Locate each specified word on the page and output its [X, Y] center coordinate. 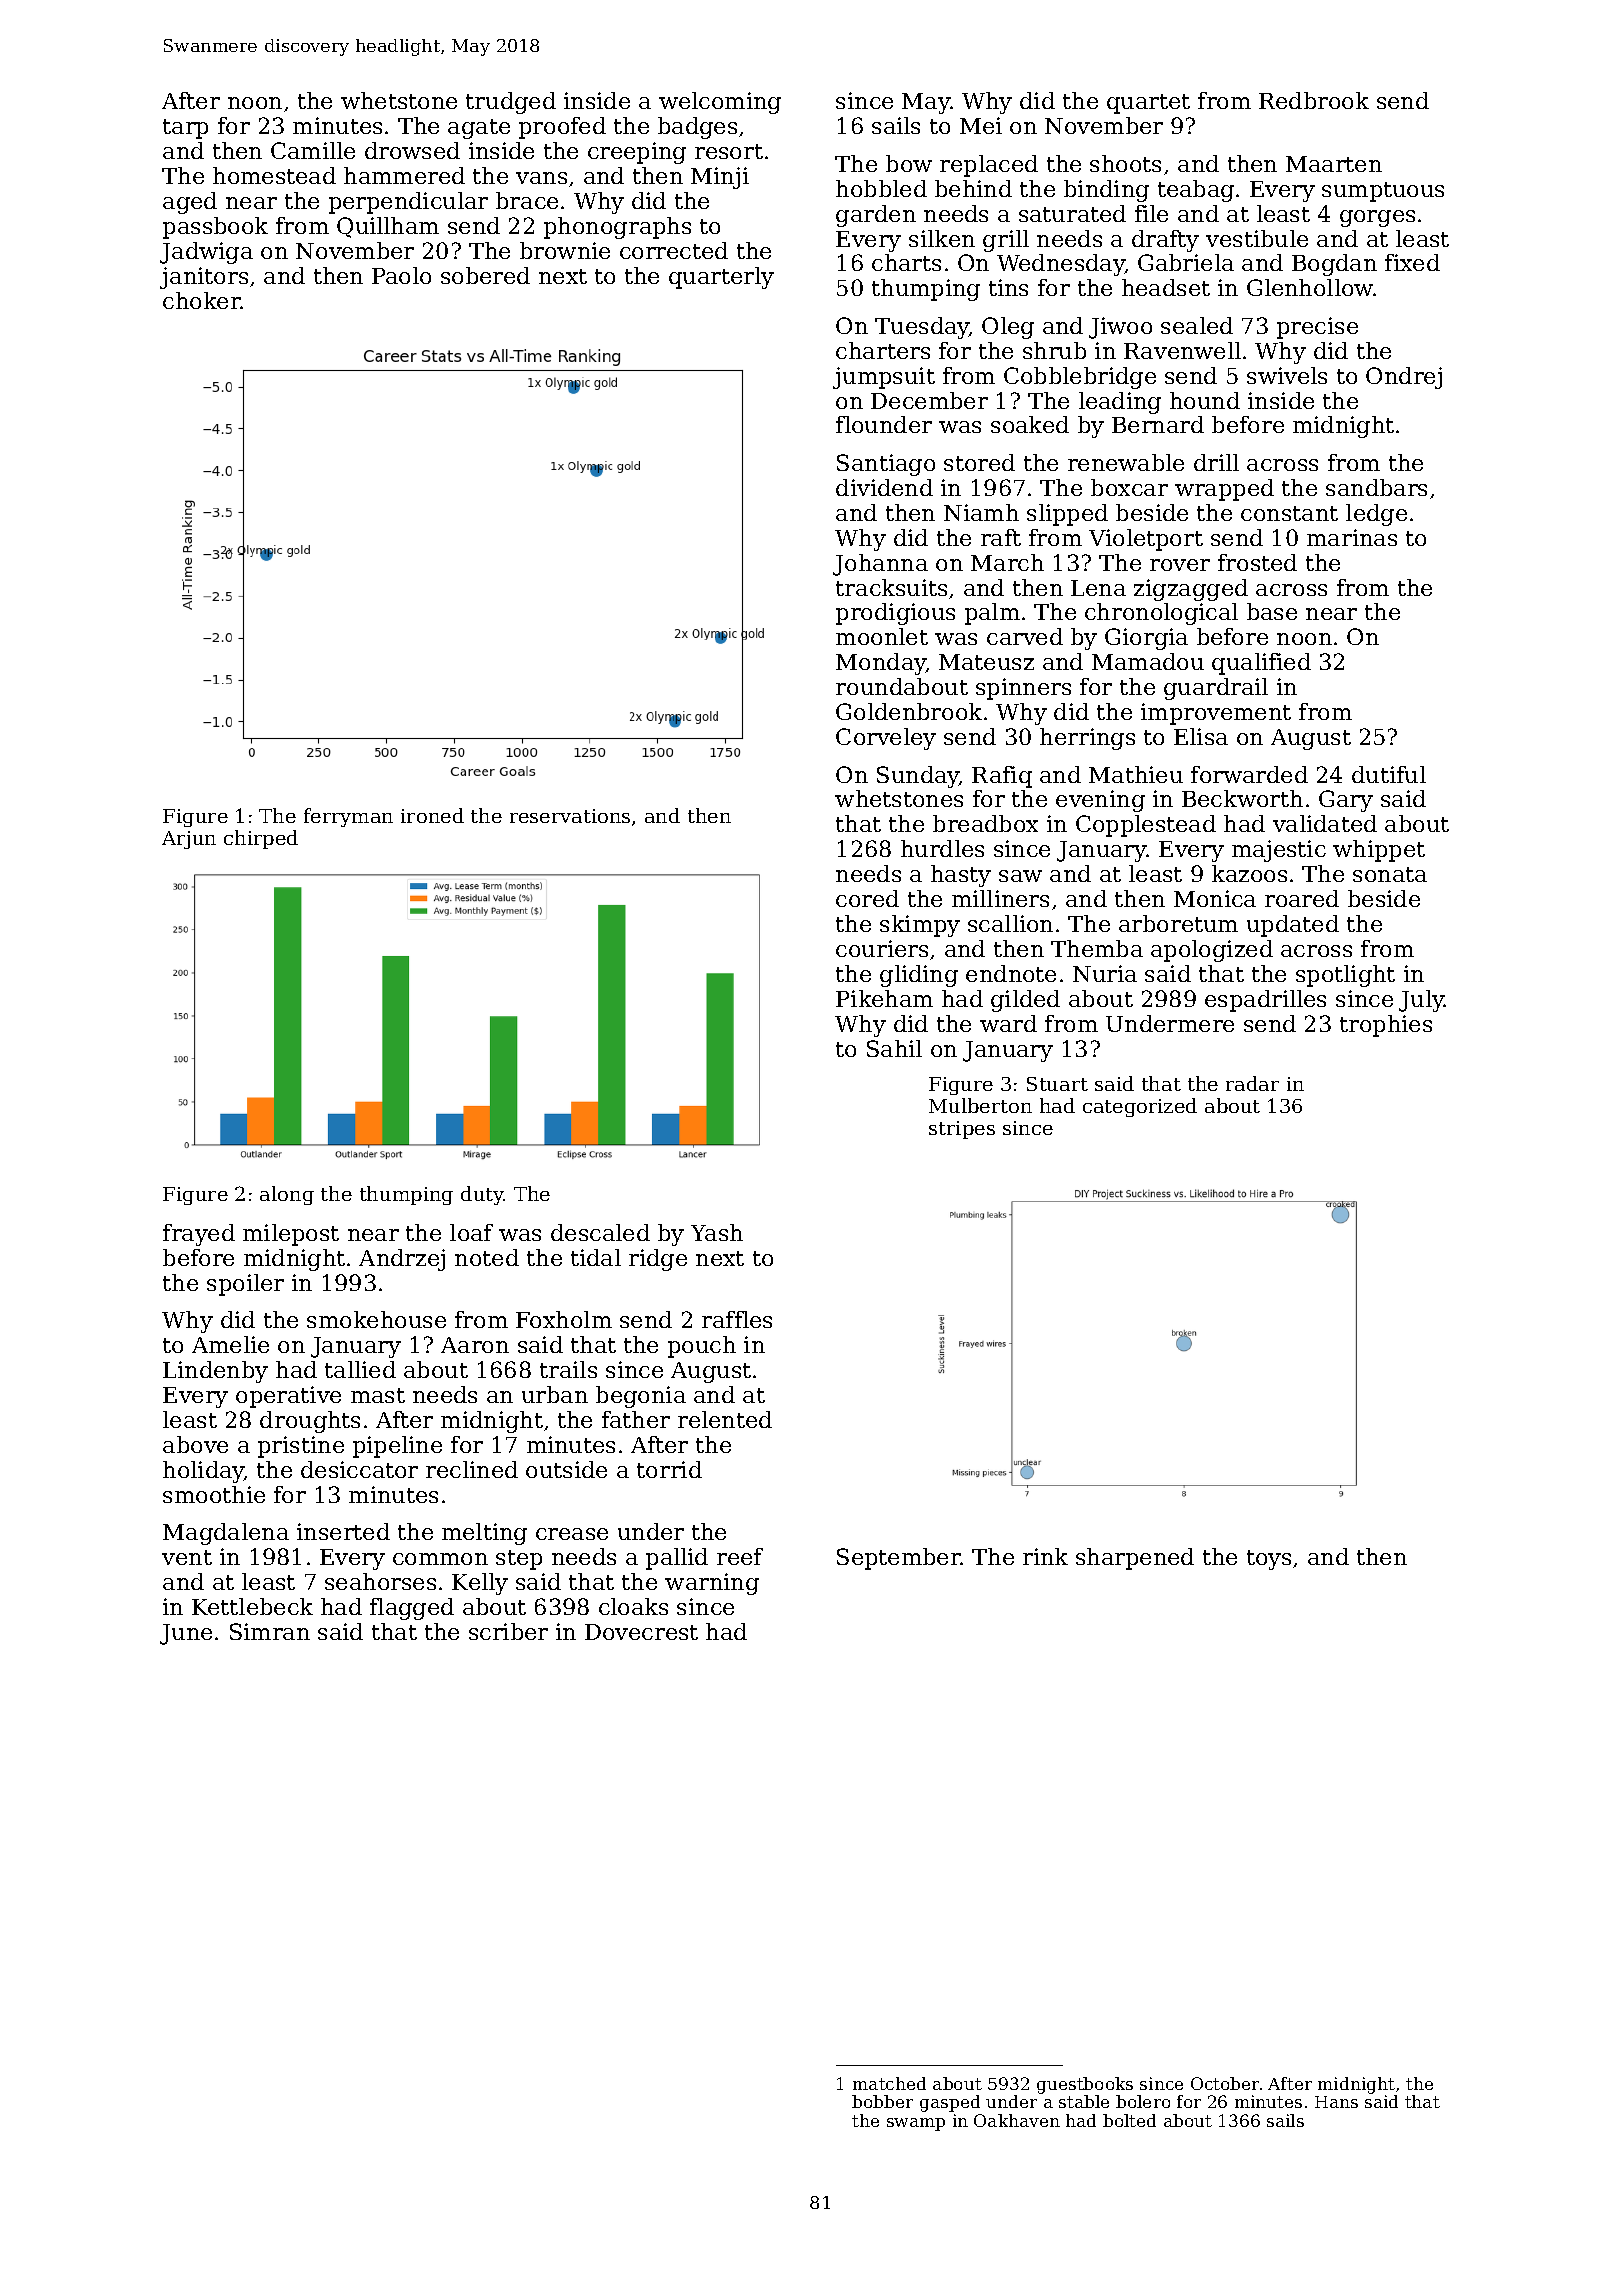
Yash [717, 1232]
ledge [1376, 515]
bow [909, 163]
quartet [1148, 104]
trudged [511, 103]
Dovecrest [641, 1632]
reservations [570, 816]
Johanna [880, 565]
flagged [412, 1609]
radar [1252, 1083]
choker [202, 300]
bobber [882, 2101]
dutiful [1389, 774]
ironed [432, 815]
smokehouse [376, 1319]
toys [1269, 1560]
